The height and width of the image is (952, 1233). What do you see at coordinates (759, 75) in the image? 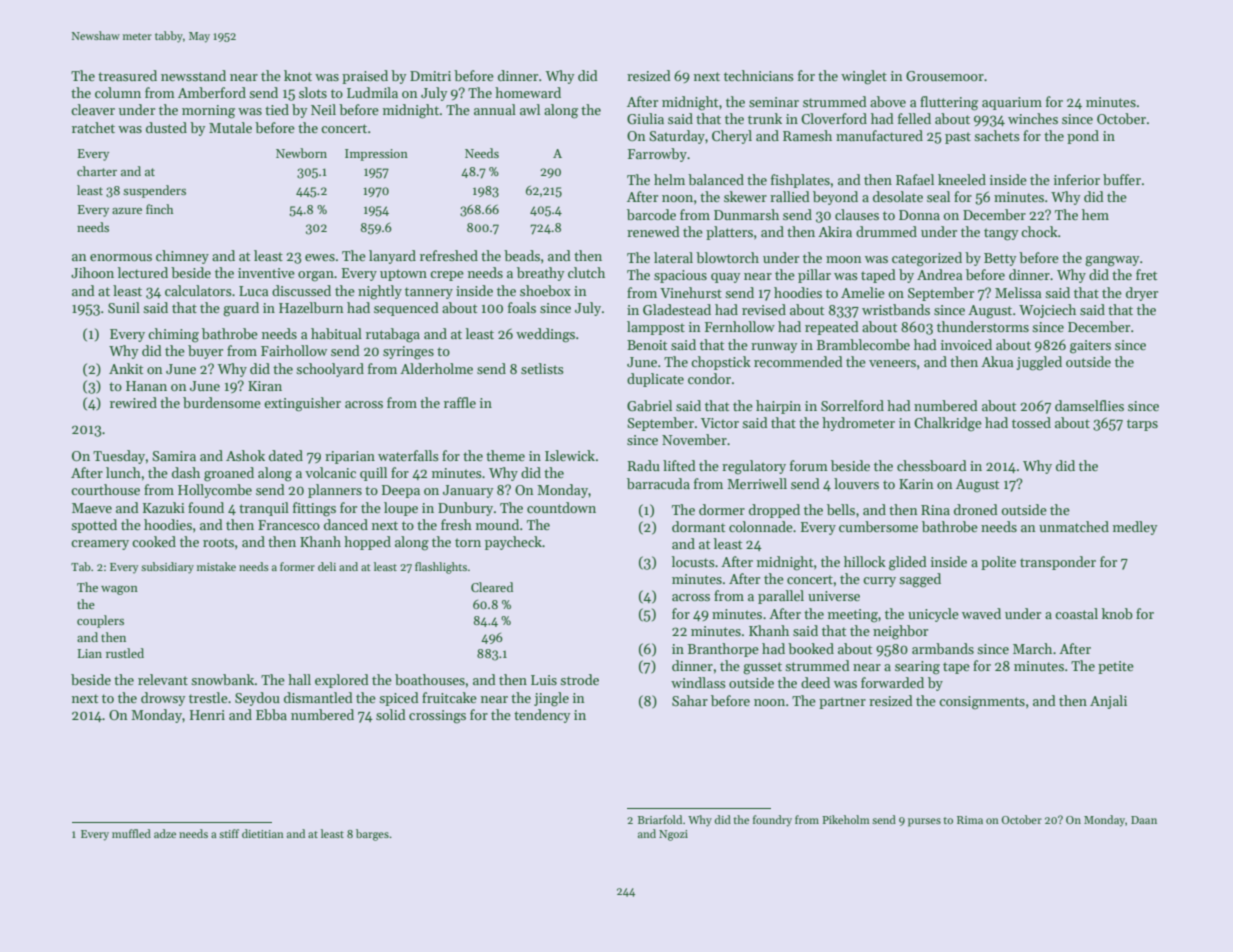
I see `technicians` at bounding box center [759, 75].
